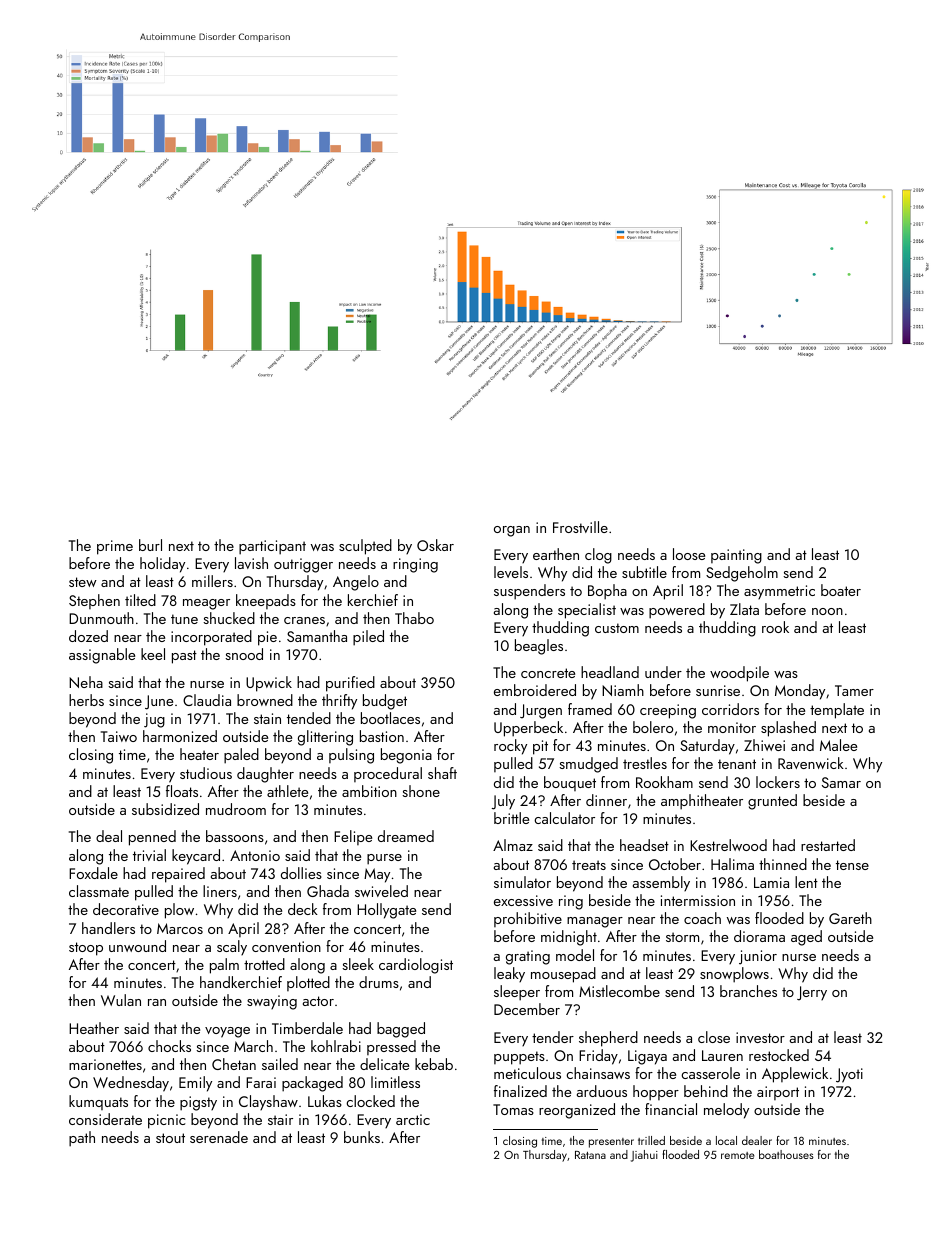 This image has height=1233, width=952. Describe the element at coordinates (602, 1091) in the image. I see `arduous` at that location.
